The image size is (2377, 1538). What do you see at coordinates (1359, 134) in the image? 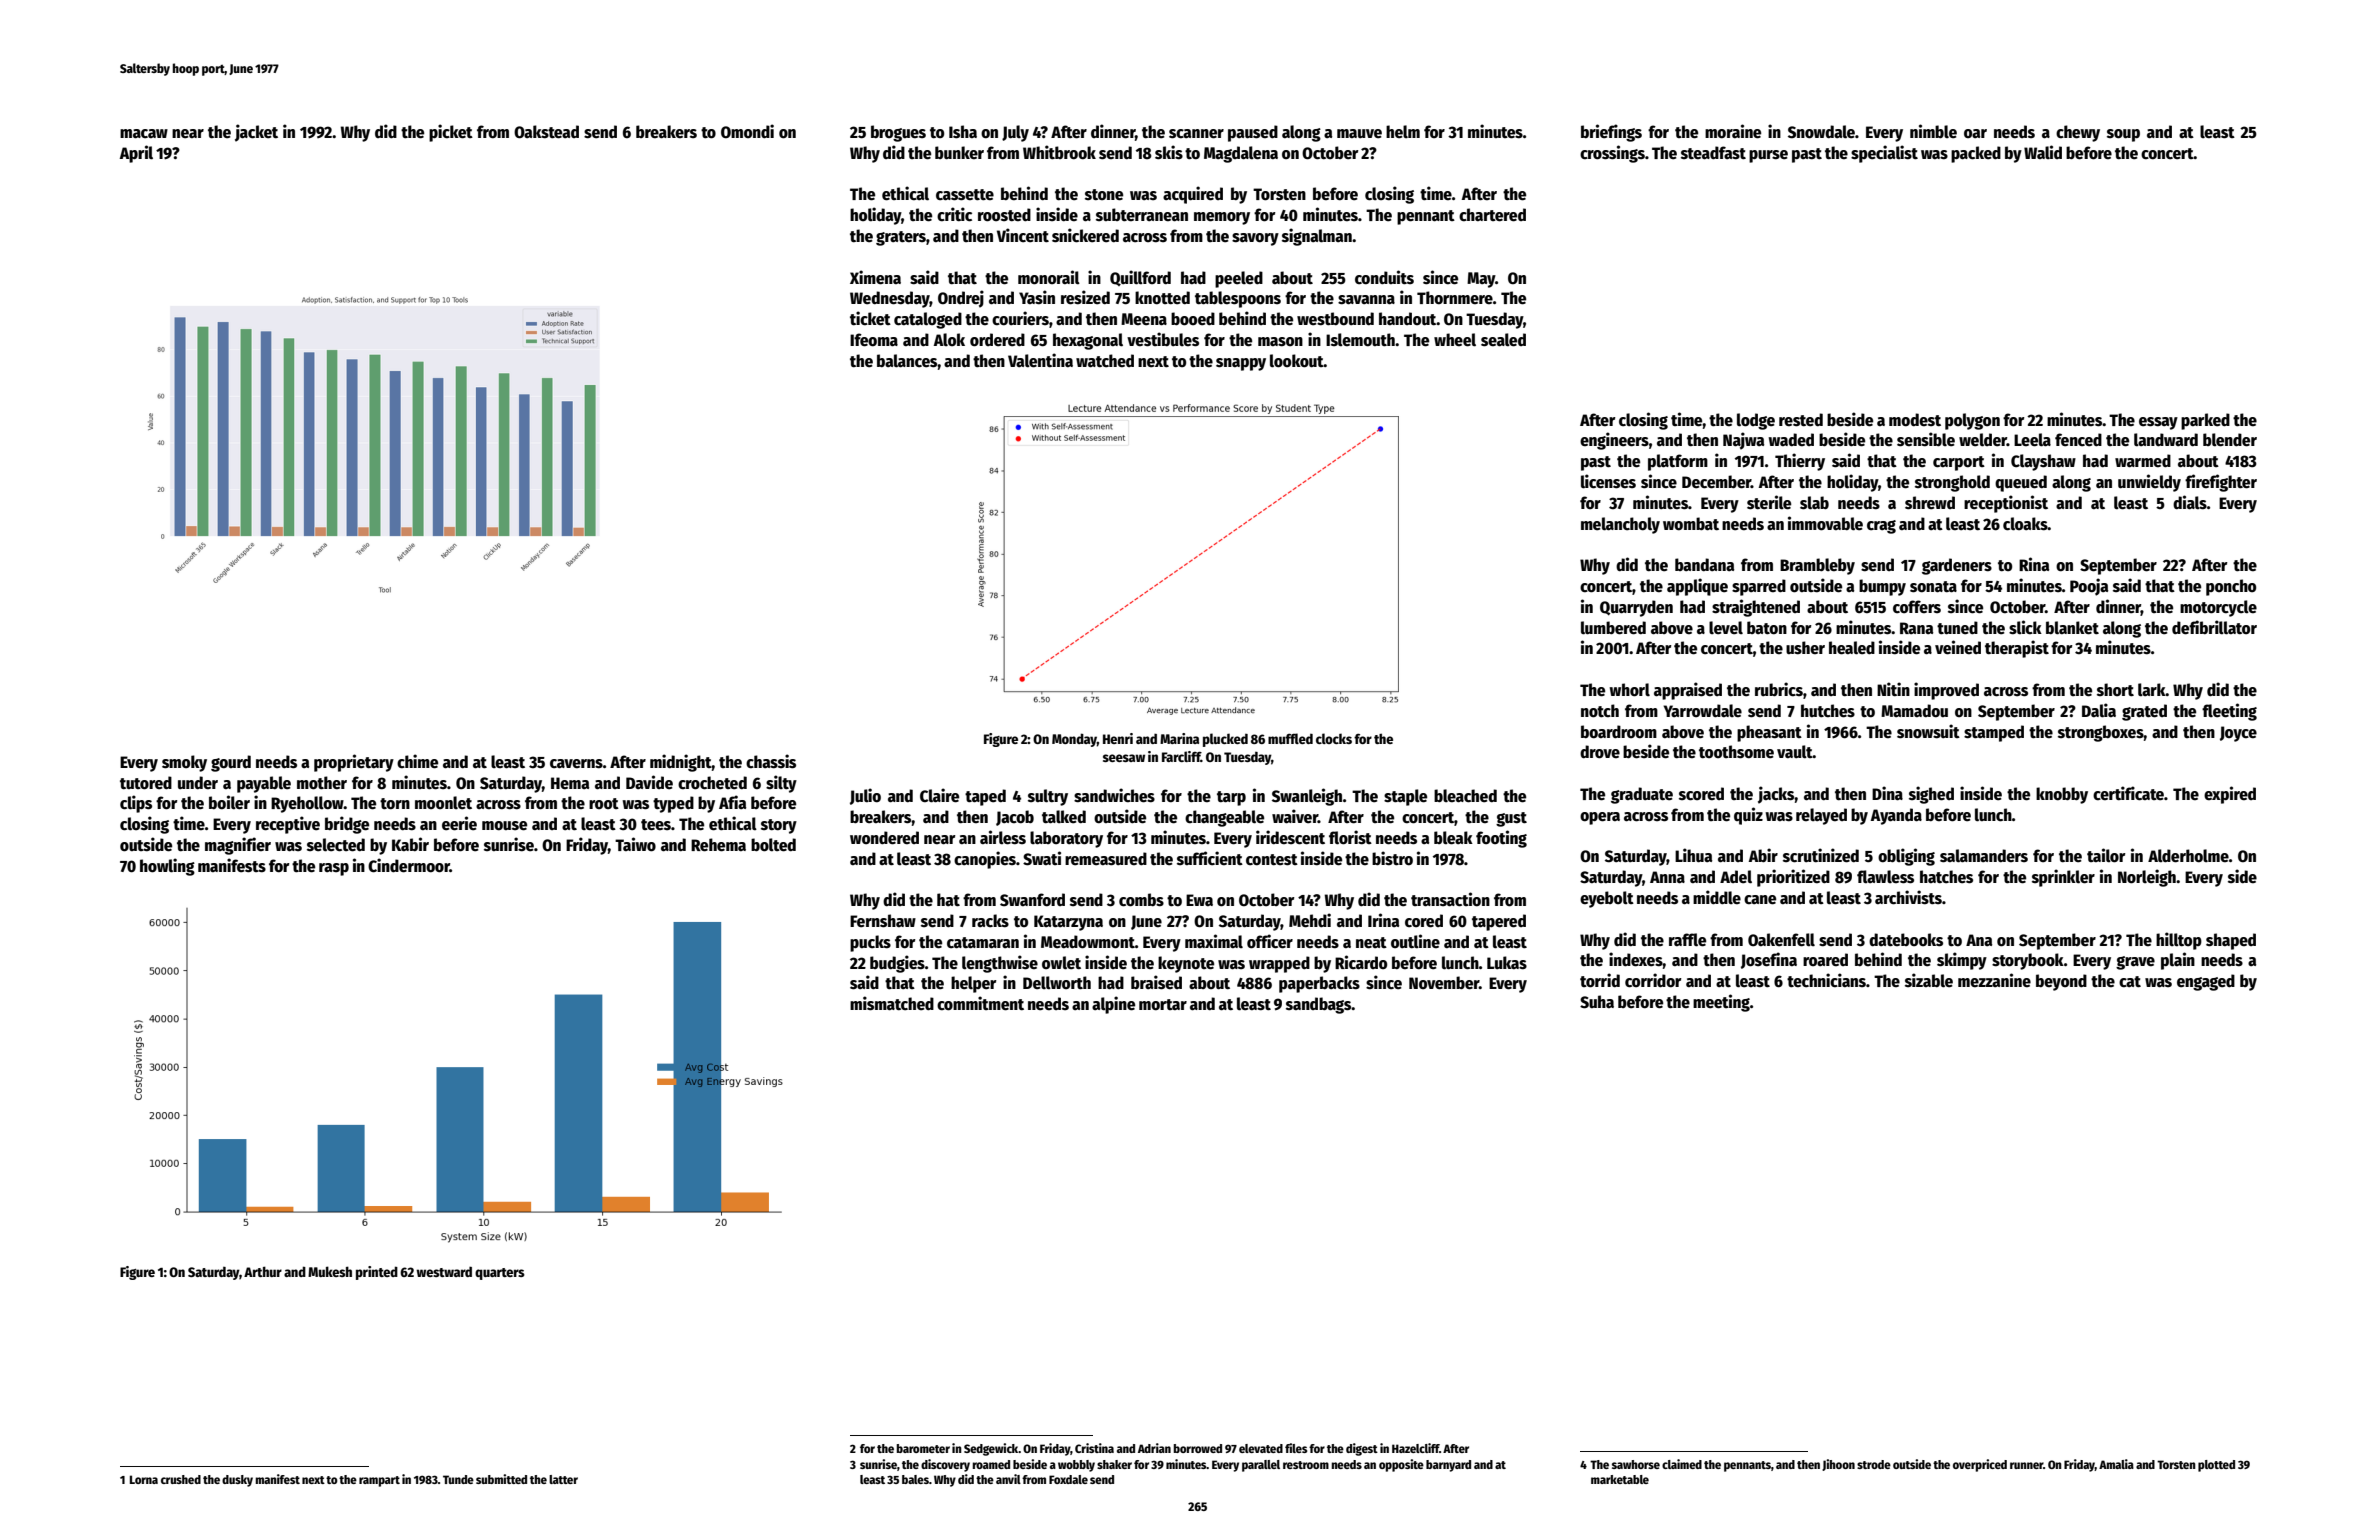
I see `mauve` at bounding box center [1359, 134].
